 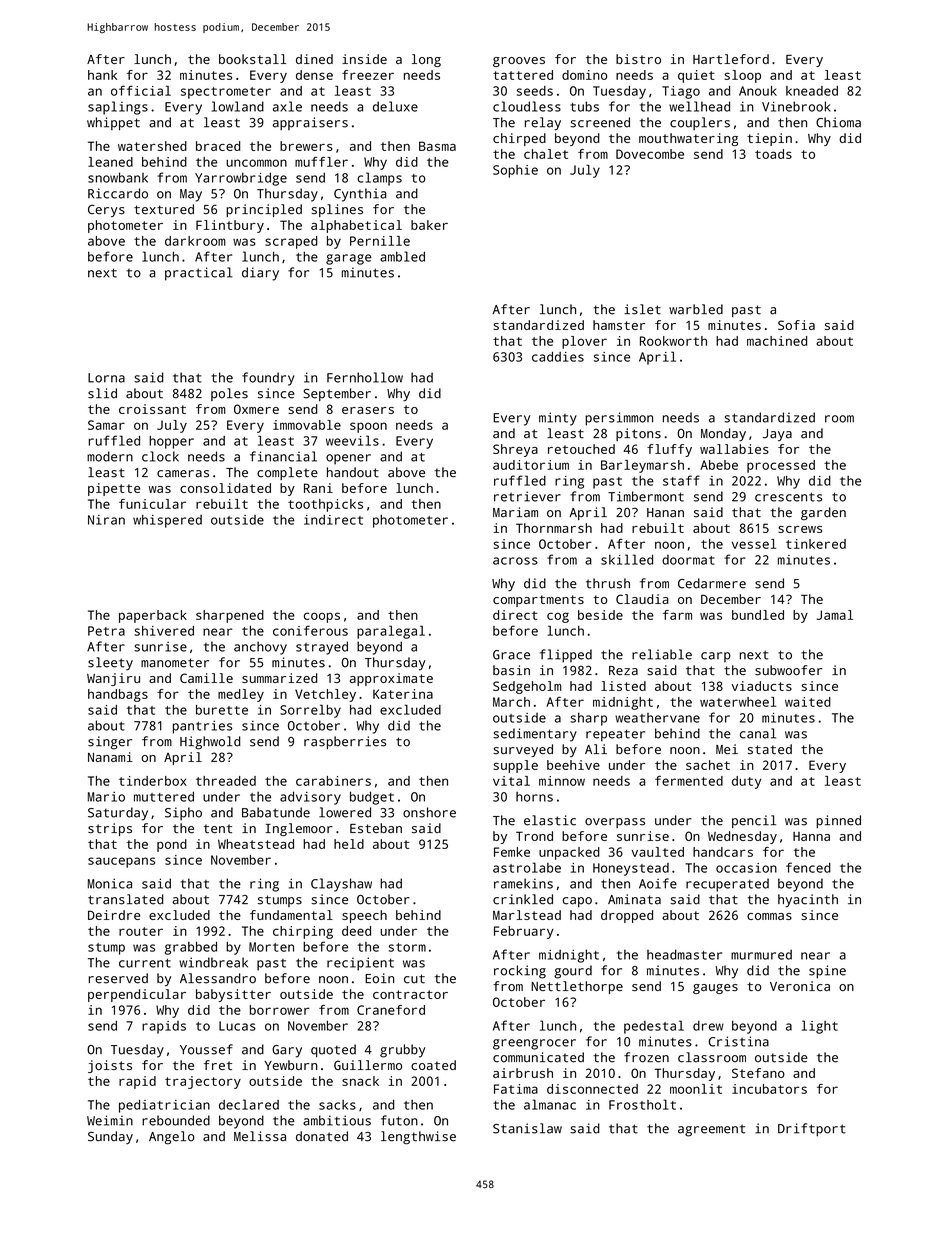 I want to click on Hartleford, so click(x=731, y=59).
